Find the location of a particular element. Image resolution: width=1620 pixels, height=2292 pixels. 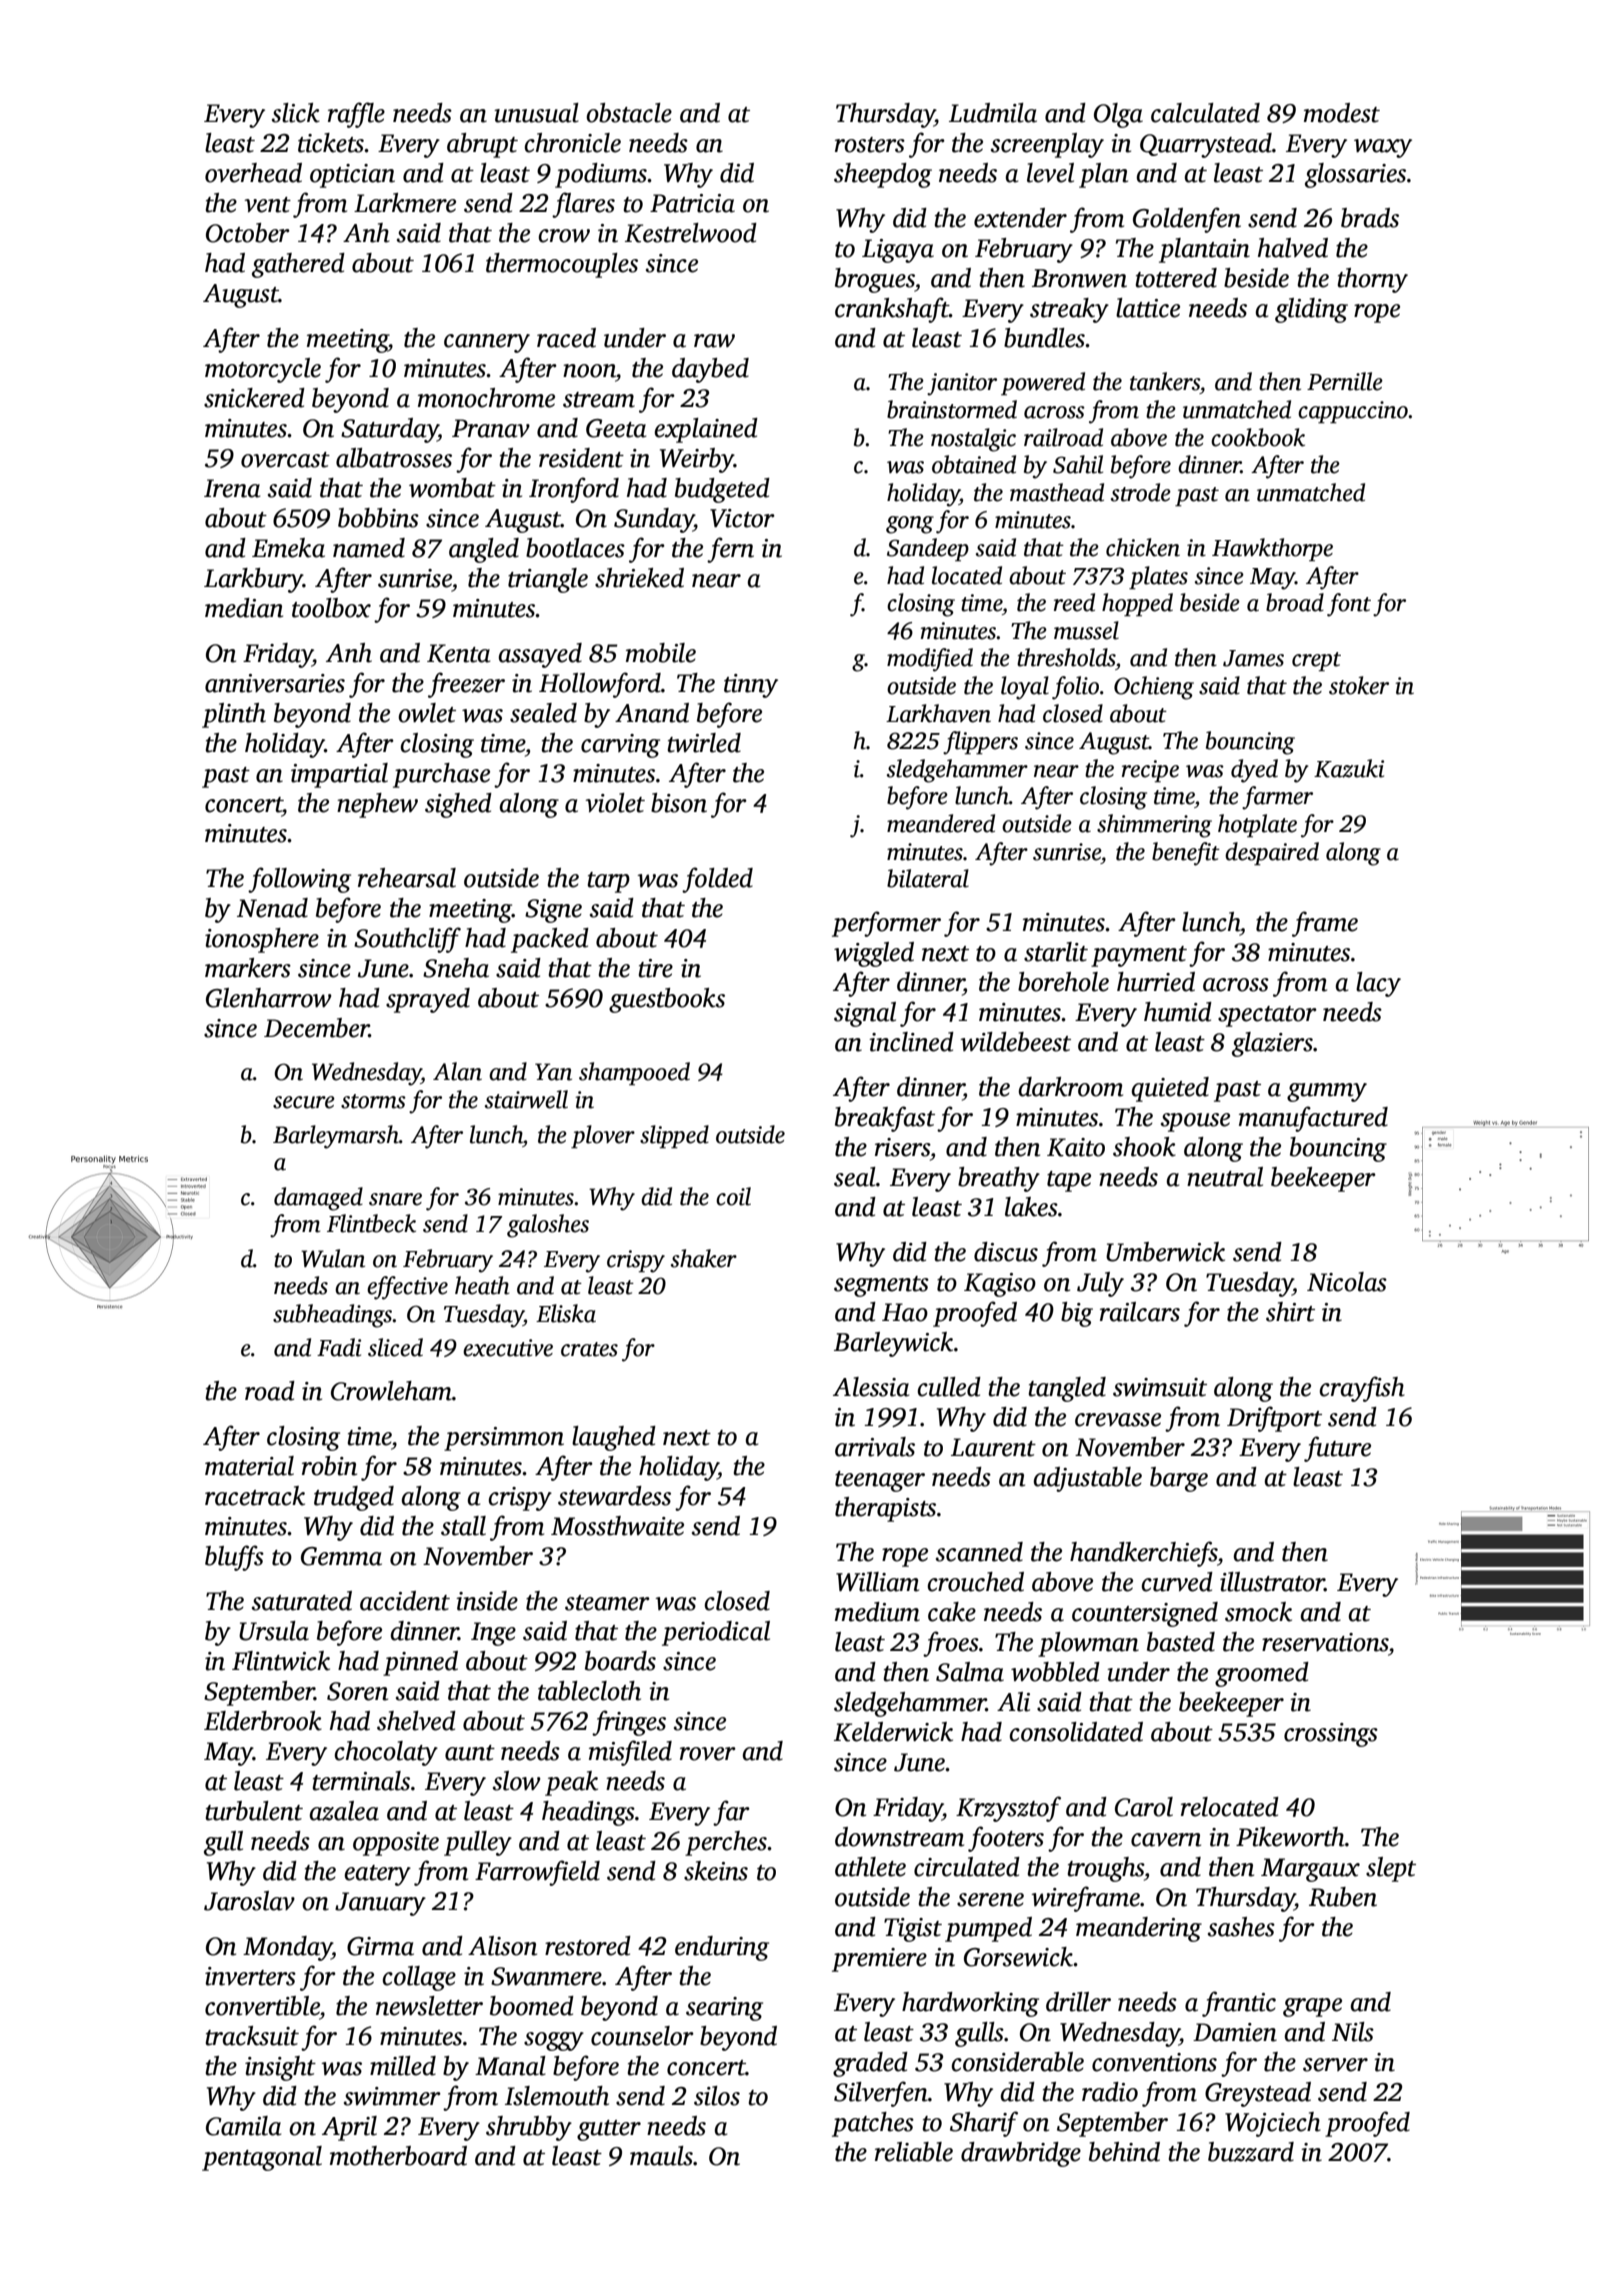

spectator is located at coordinates (1267, 1016).
